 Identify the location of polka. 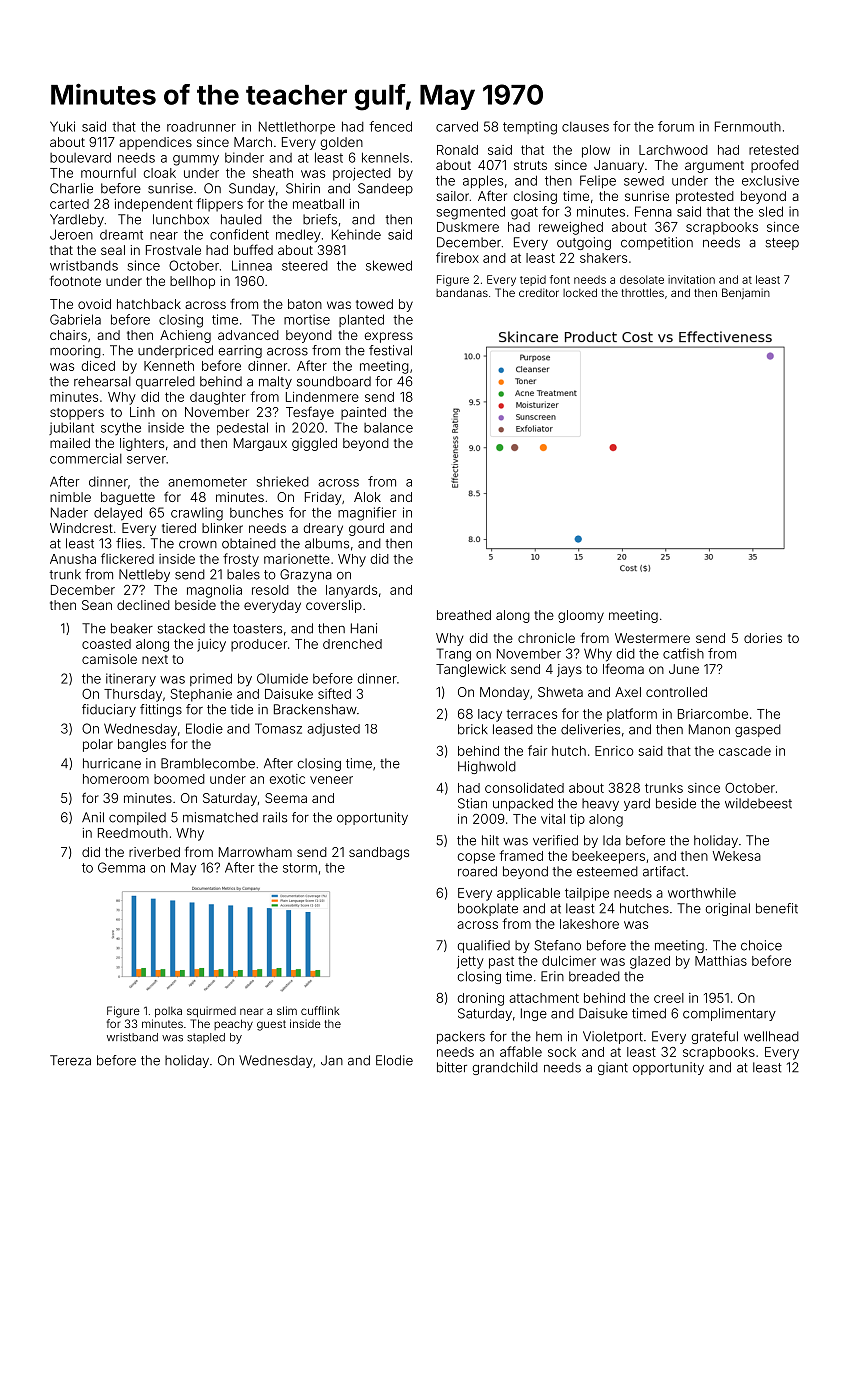
(168, 1012).
